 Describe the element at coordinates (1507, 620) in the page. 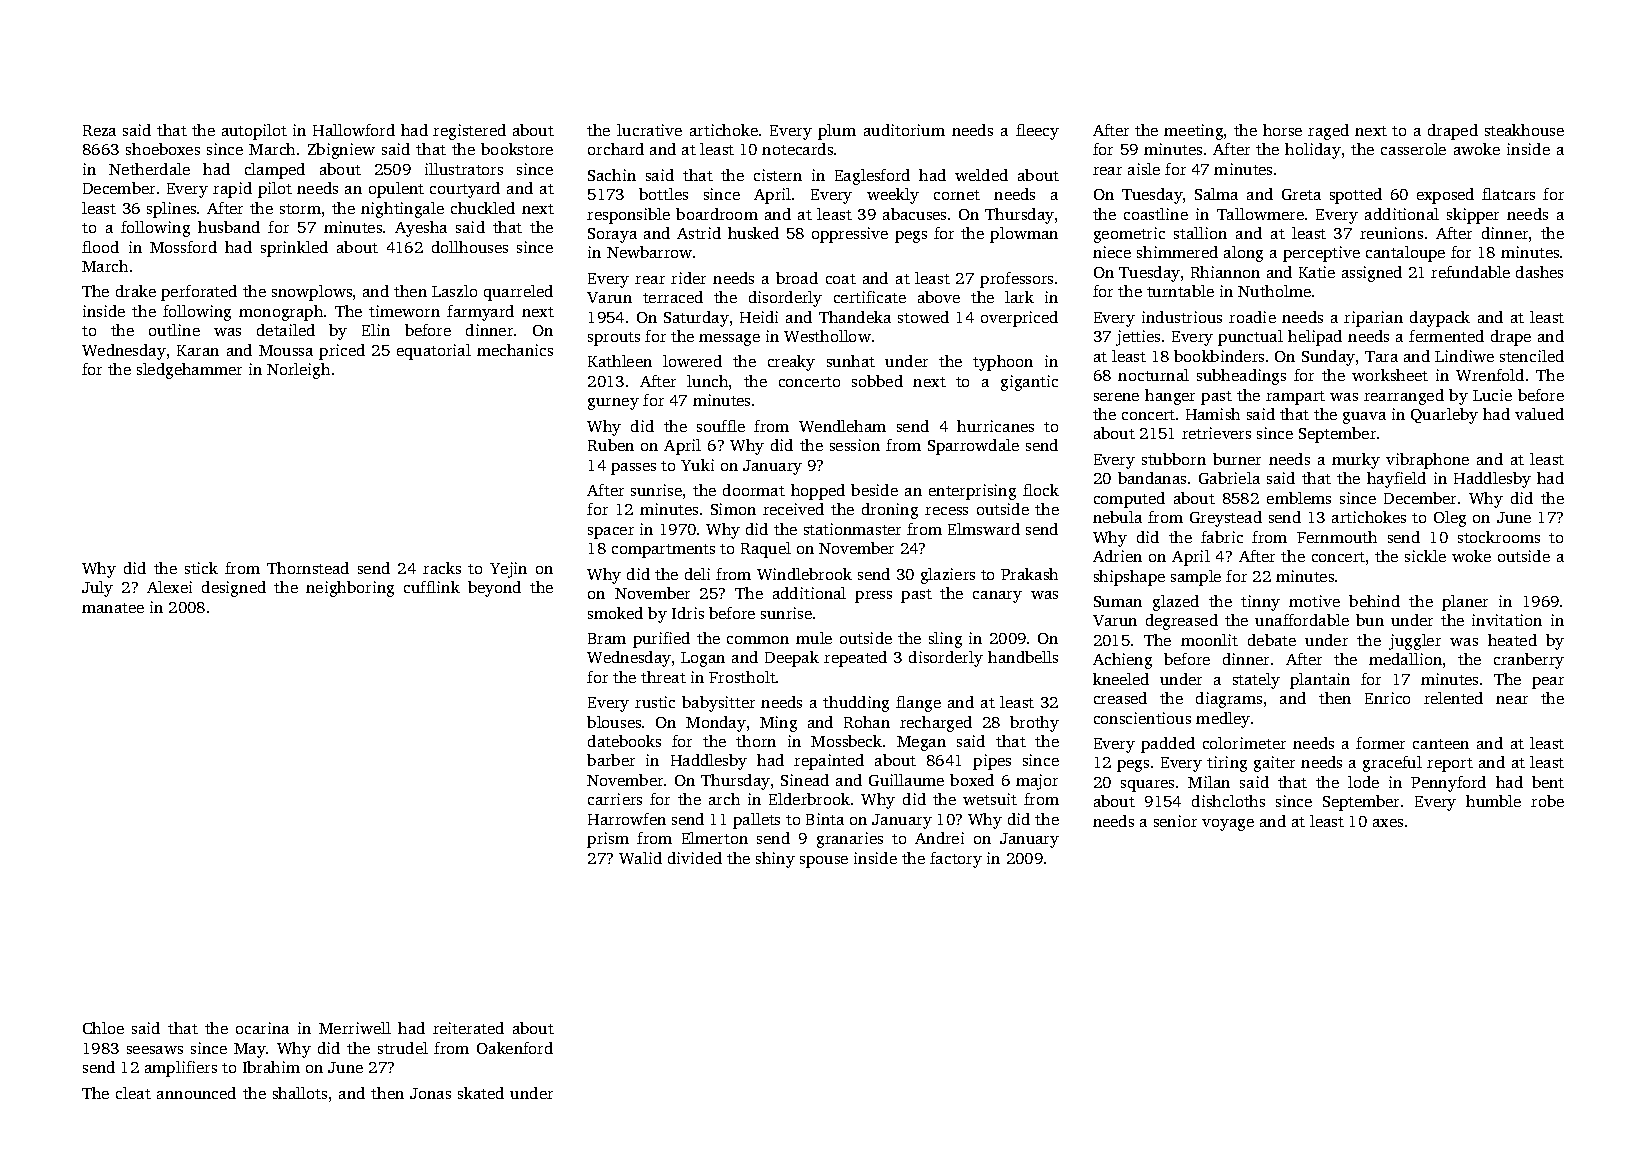

I see `invitation` at that location.
